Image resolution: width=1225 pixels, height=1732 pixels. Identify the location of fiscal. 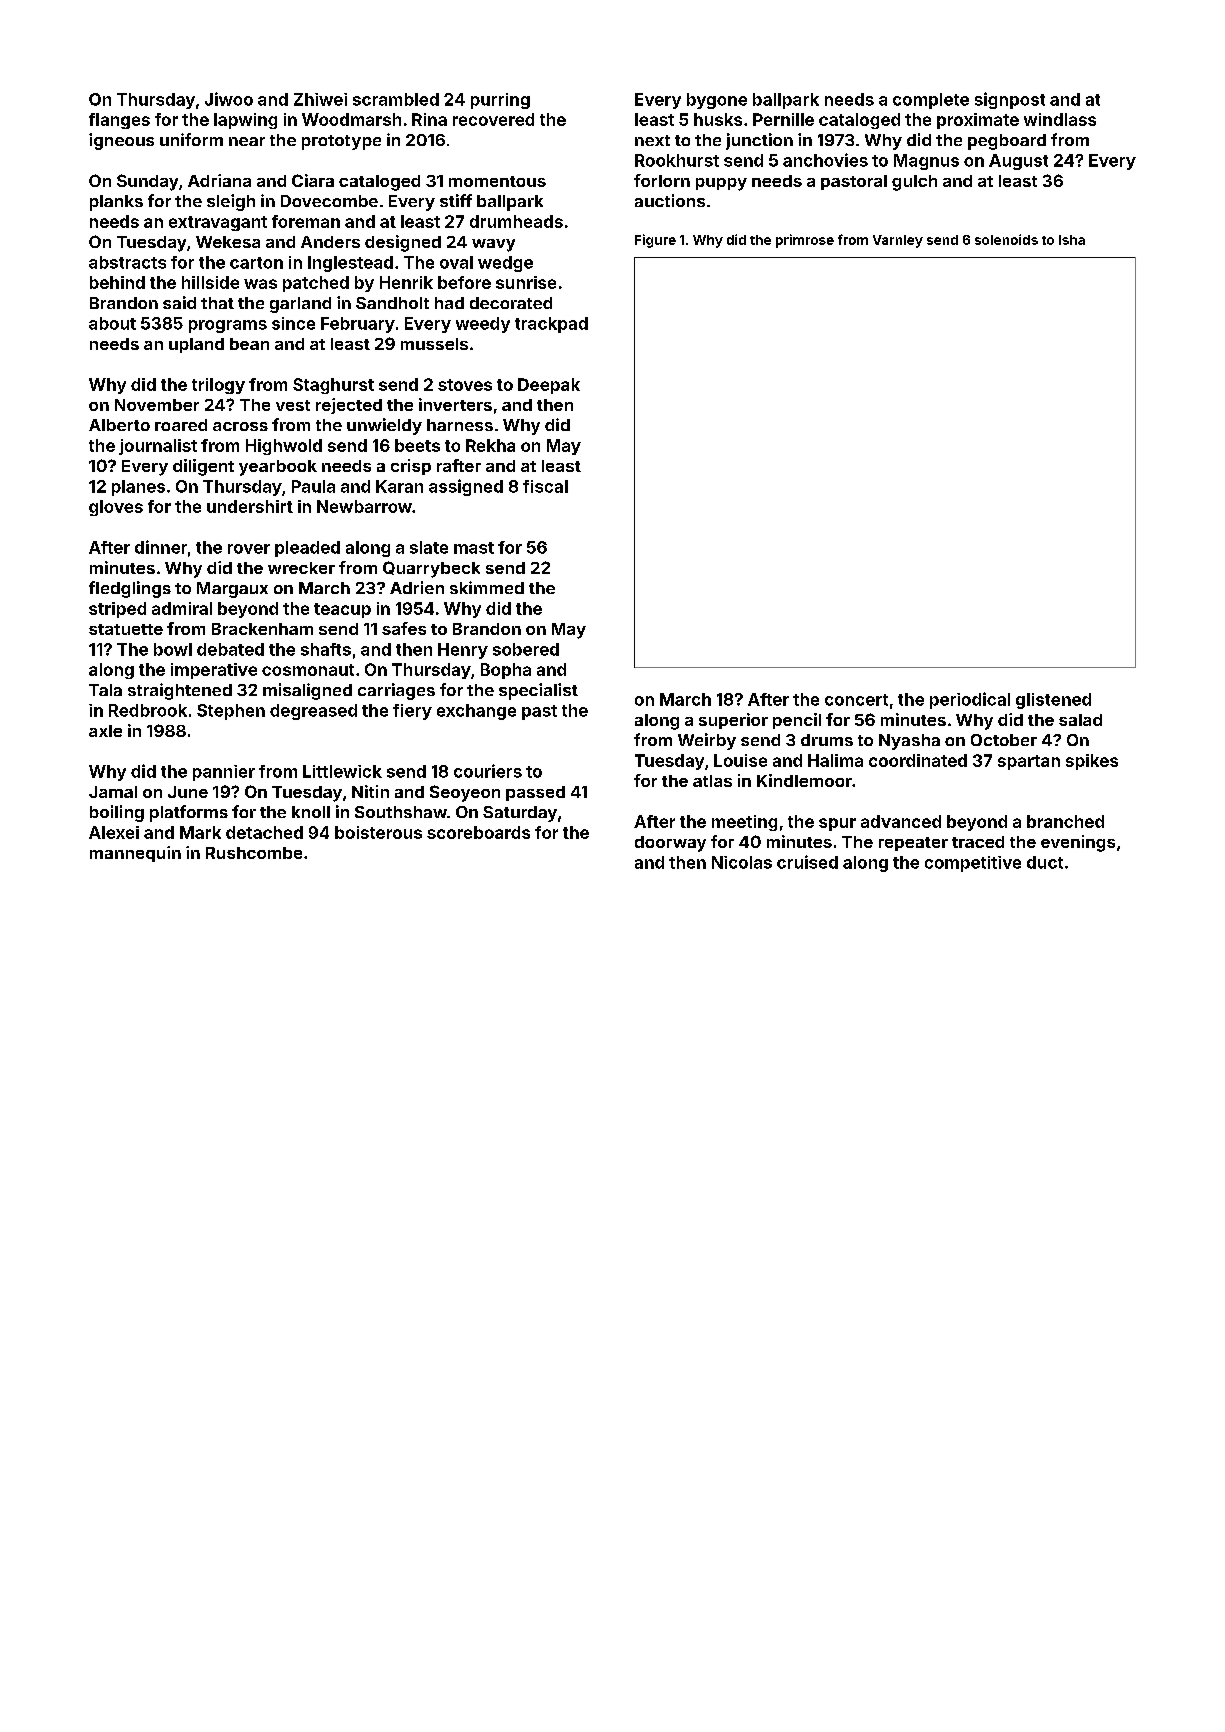
(545, 486).
